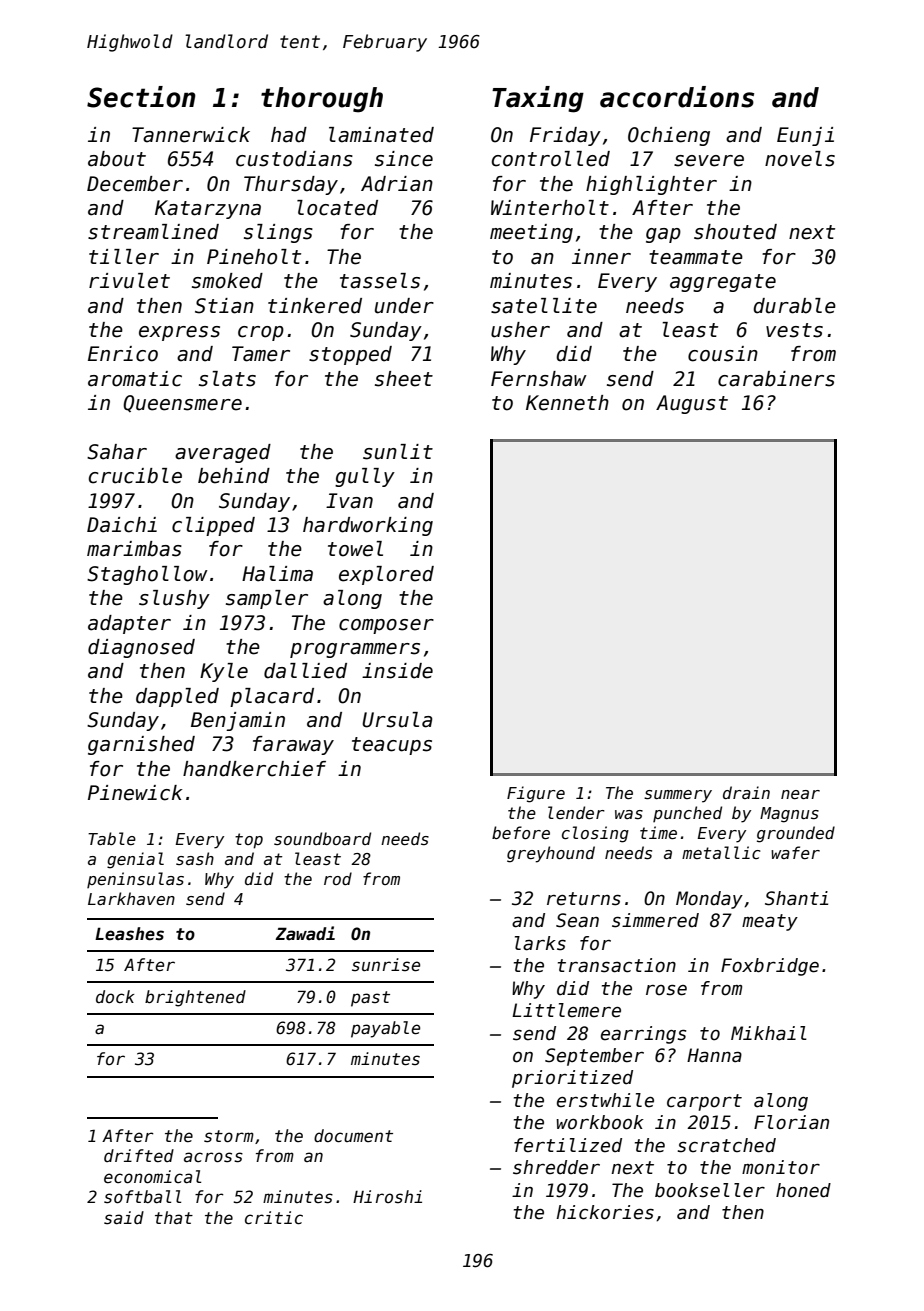 Image resolution: width=924 pixels, height=1311 pixels. Describe the element at coordinates (800, 794) in the screenshot. I see `near` at that location.
